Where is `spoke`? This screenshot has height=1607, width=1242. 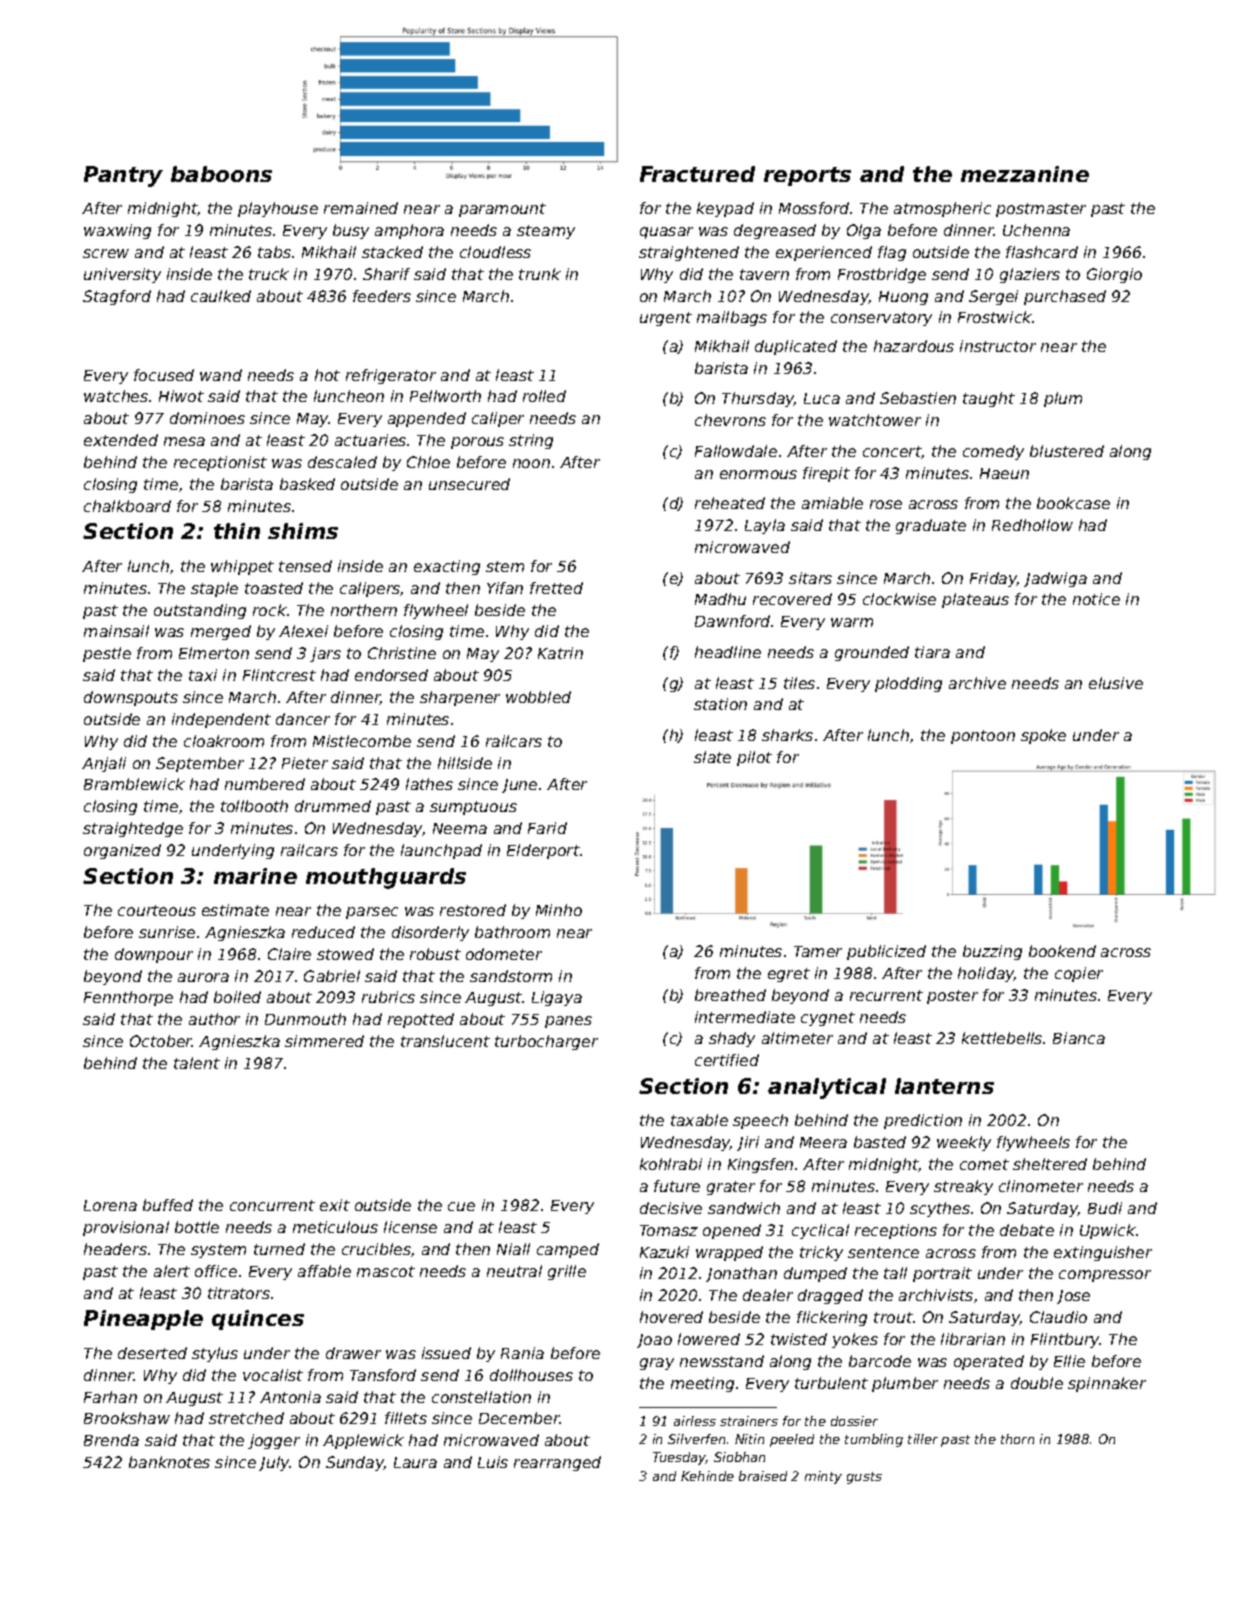
spoke is located at coordinates (1043, 736).
